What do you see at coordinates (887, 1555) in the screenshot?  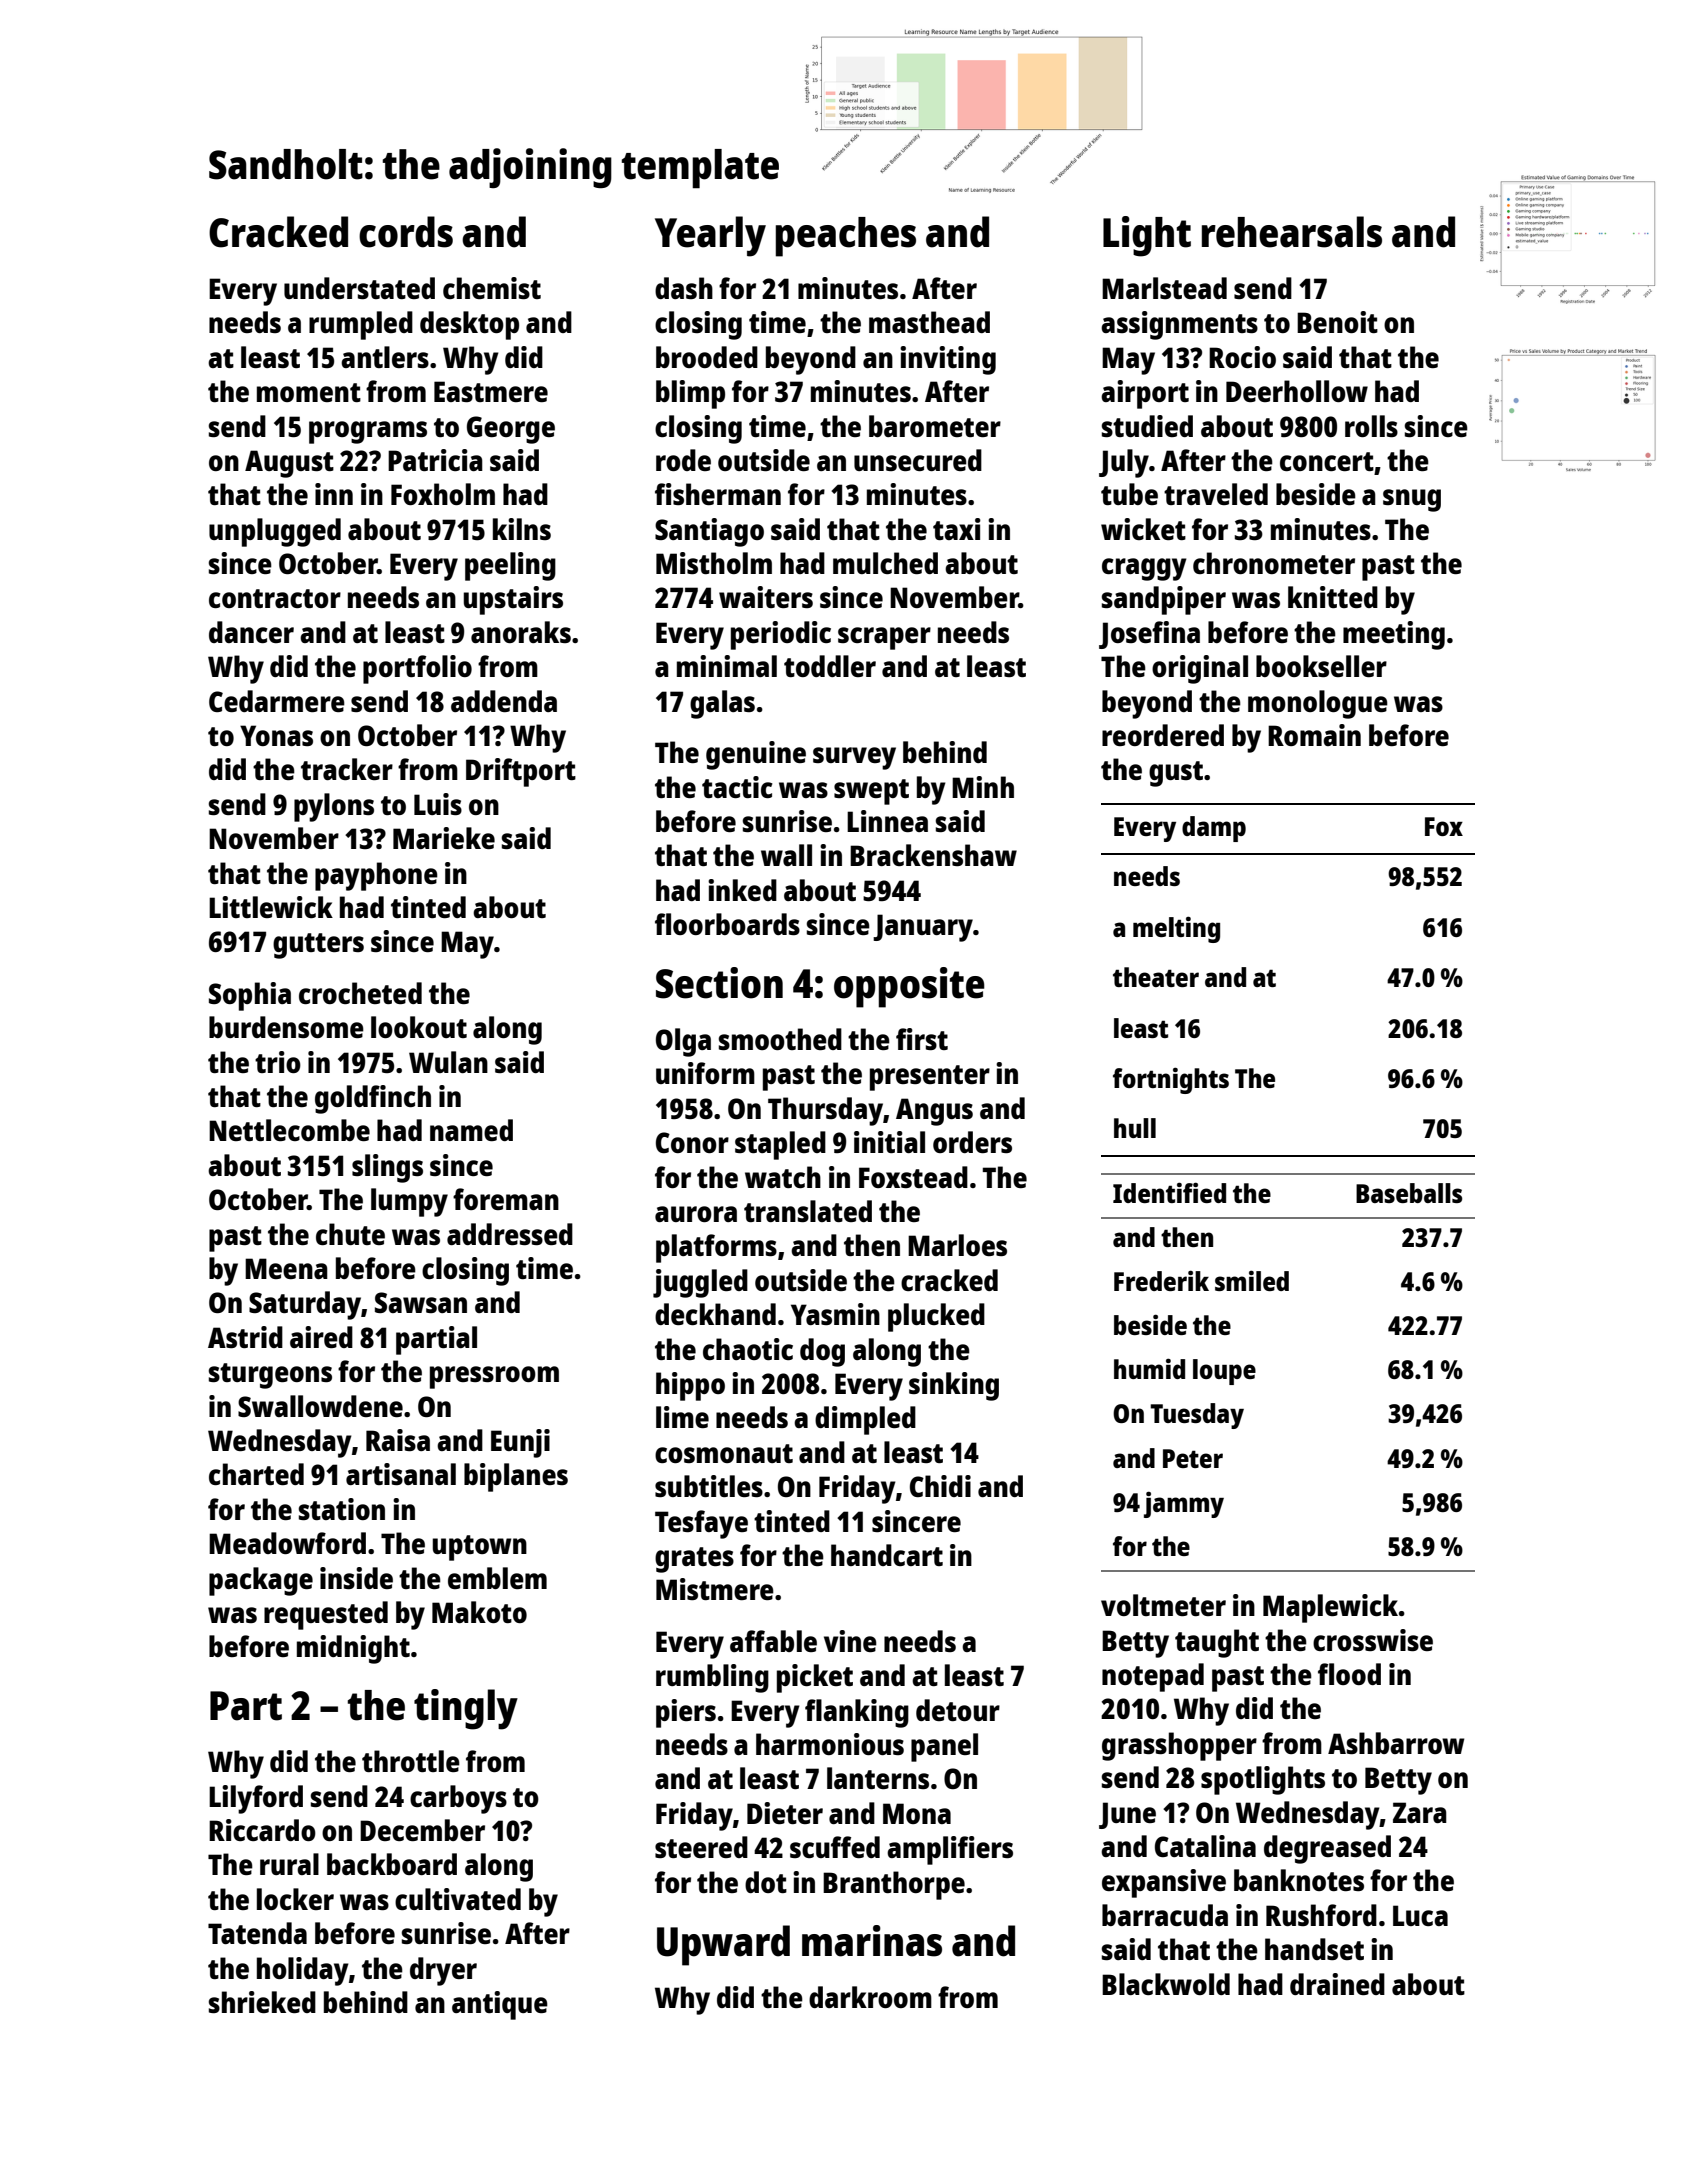 I see `handcart` at bounding box center [887, 1555].
